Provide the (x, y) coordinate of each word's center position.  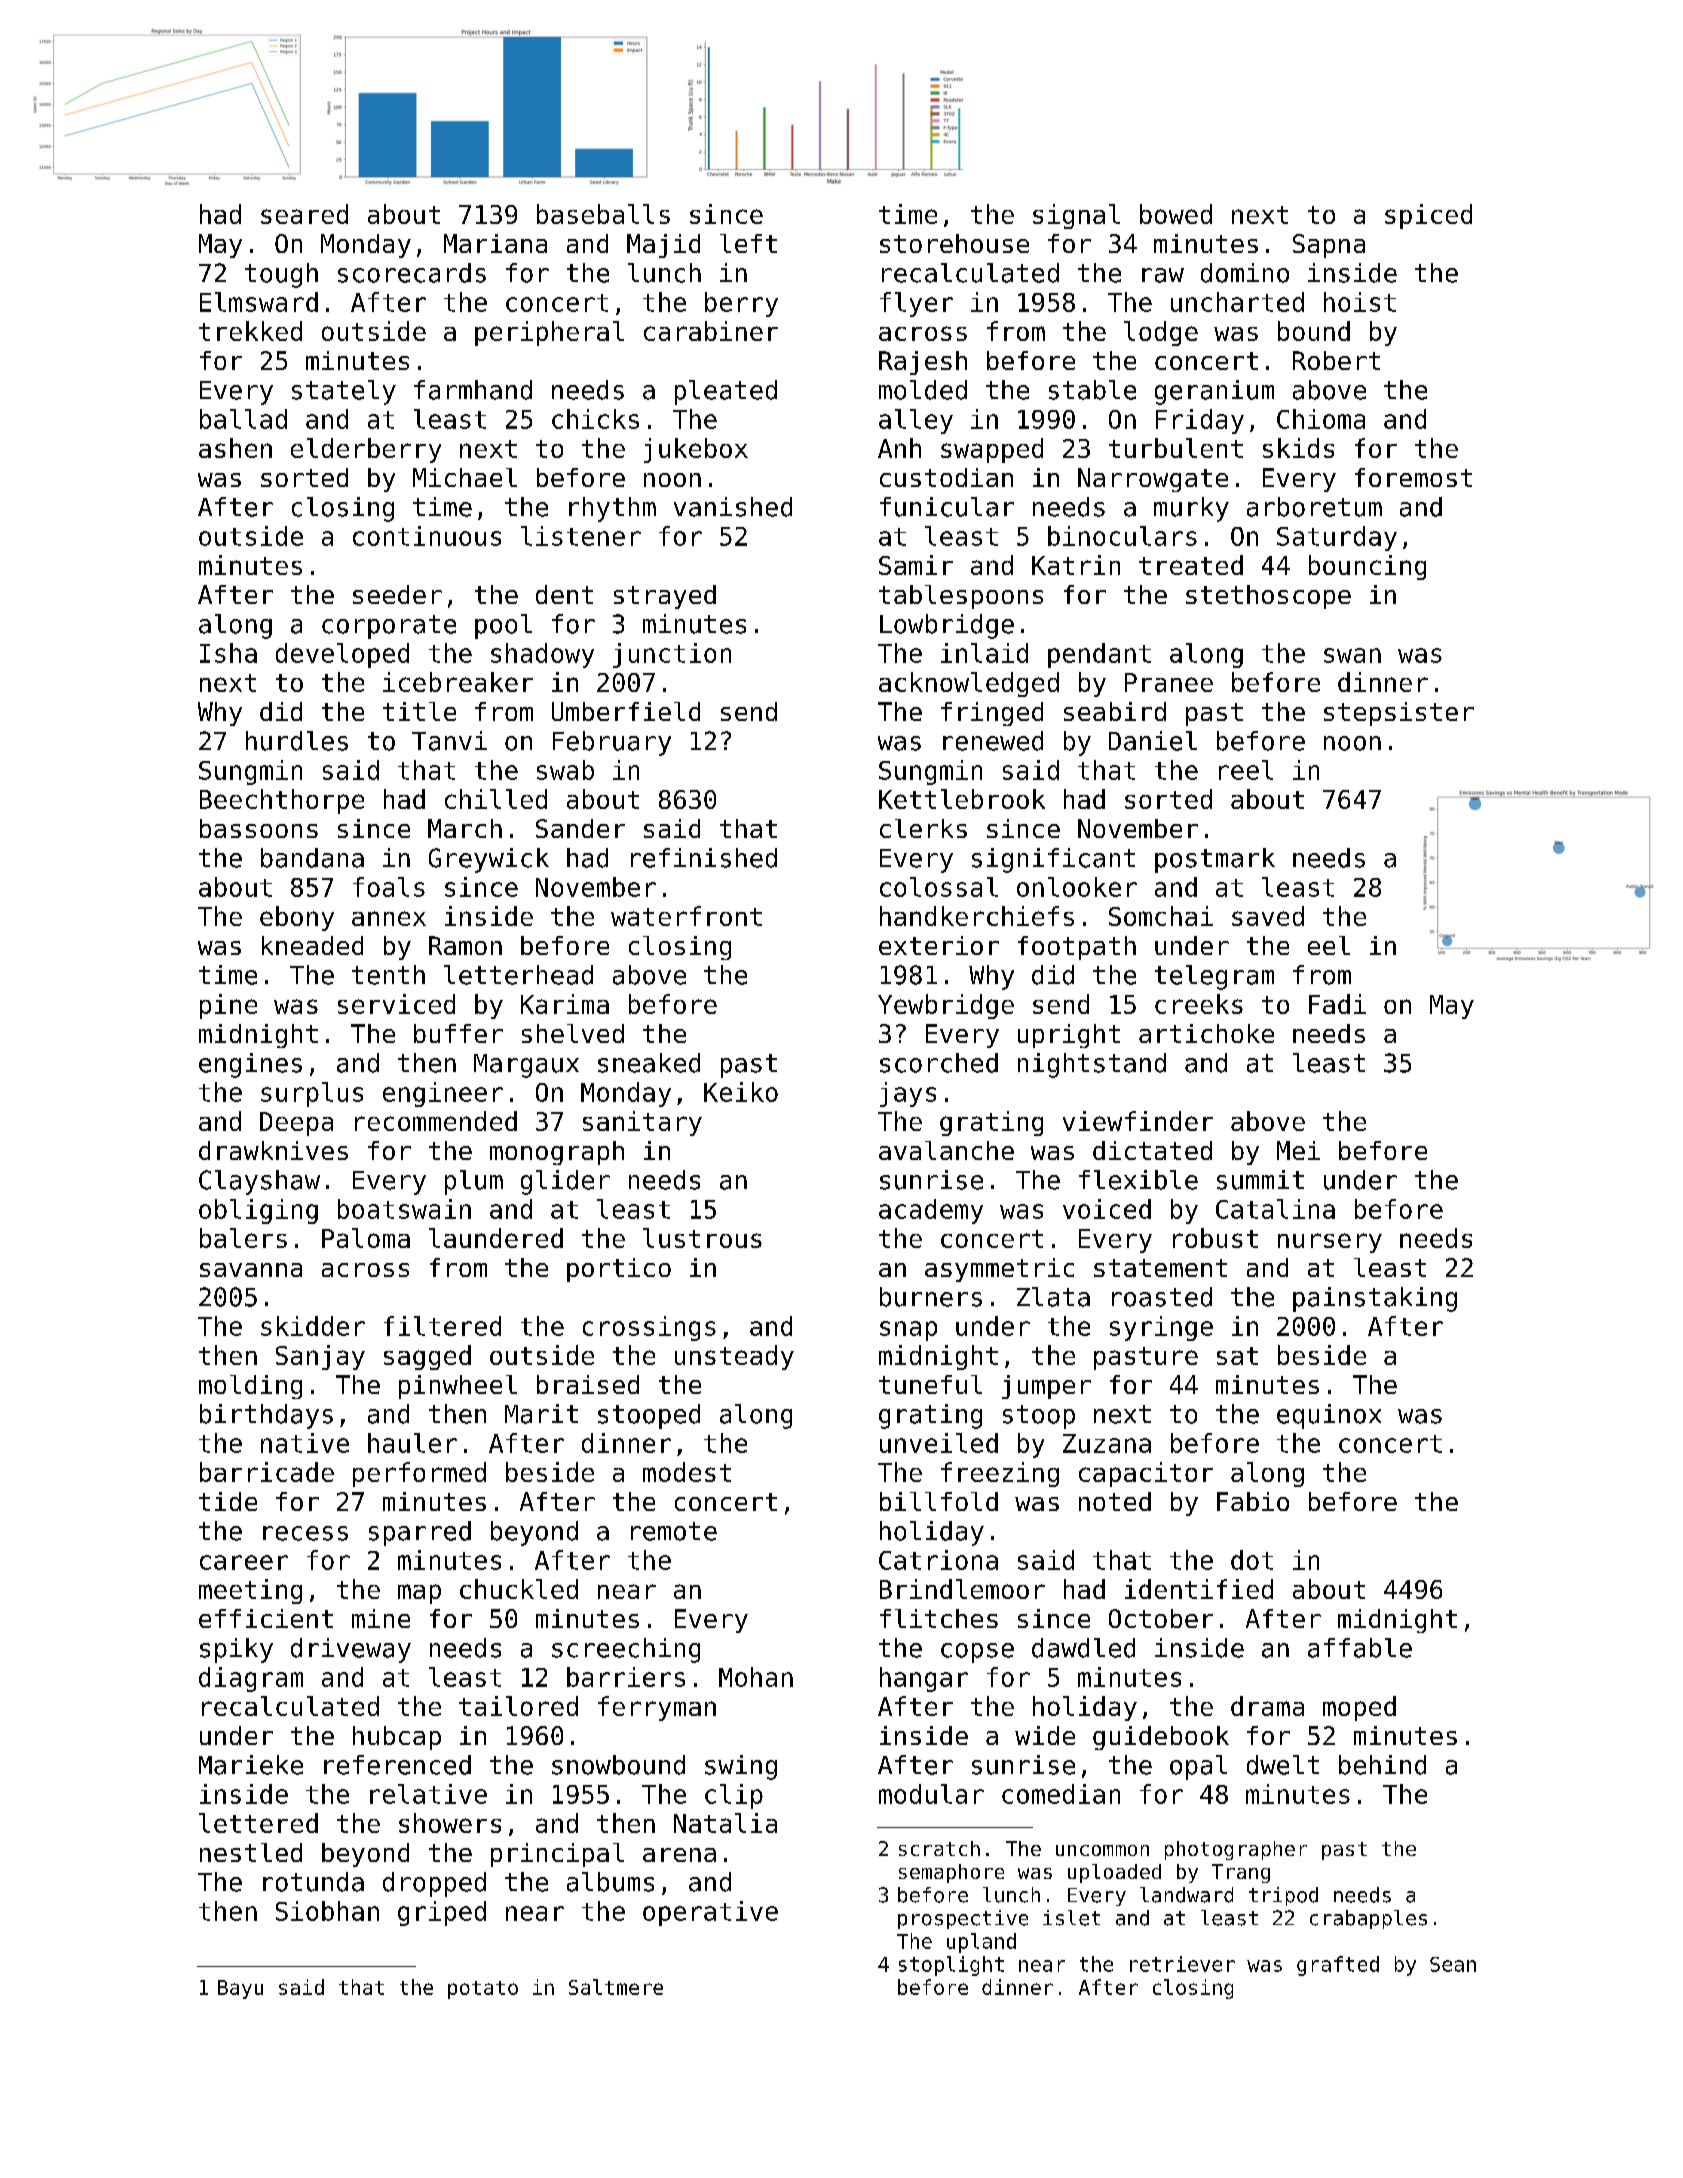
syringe (1161, 1328)
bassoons (259, 828)
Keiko (741, 1092)
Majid (663, 246)
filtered (442, 1326)
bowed (1176, 214)
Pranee (1169, 682)
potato (483, 1990)
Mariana (495, 243)
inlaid (984, 653)
